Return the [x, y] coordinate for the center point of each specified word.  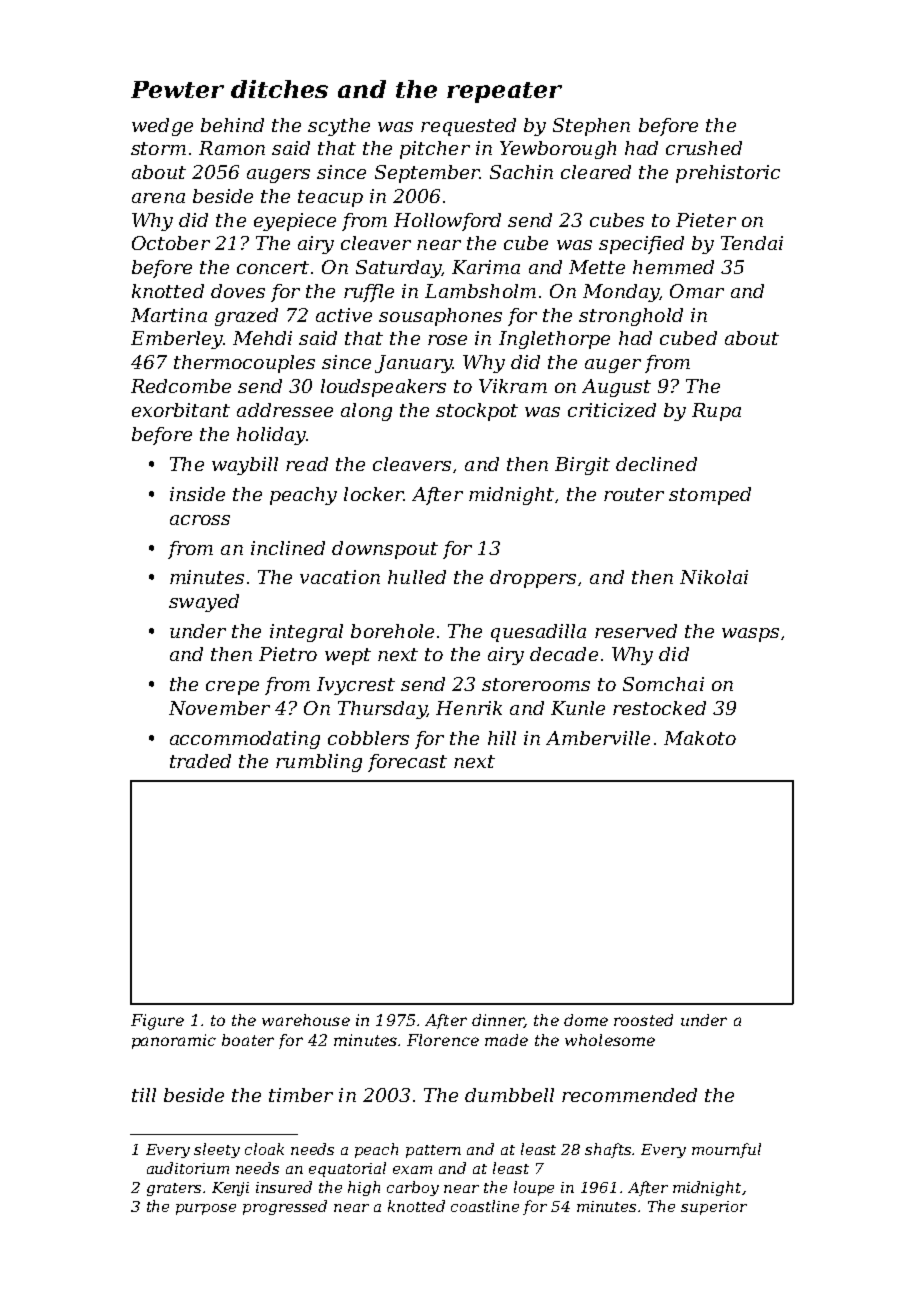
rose [447, 340]
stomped [710, 496]
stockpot [477, 412]
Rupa [716, 412]
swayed [204, 603]
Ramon [232, 148]
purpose [206, 1209]
